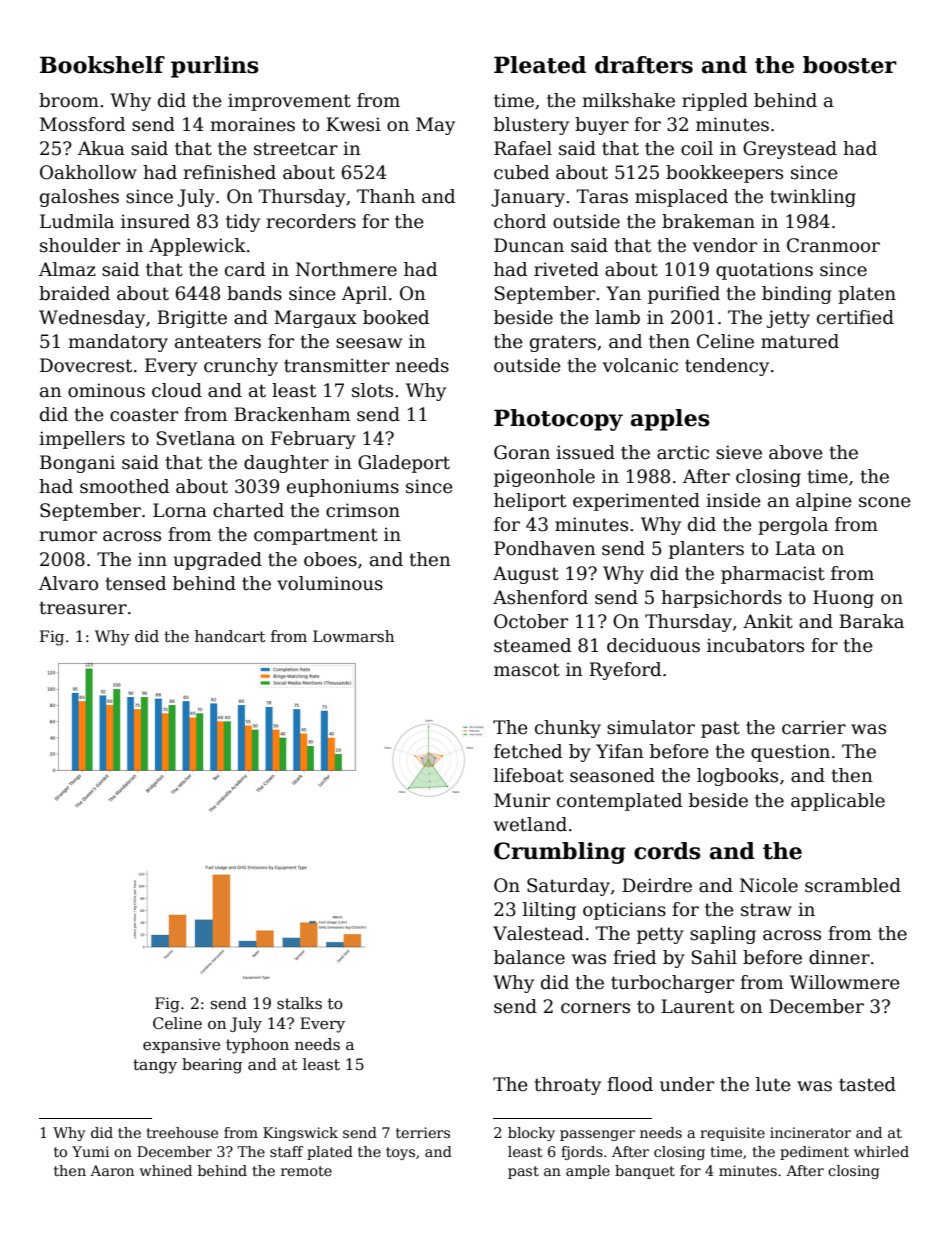 Image resolution: width=952 pixels, height=1233 pixels. I want to click on Applewick, so click(197, 247).
